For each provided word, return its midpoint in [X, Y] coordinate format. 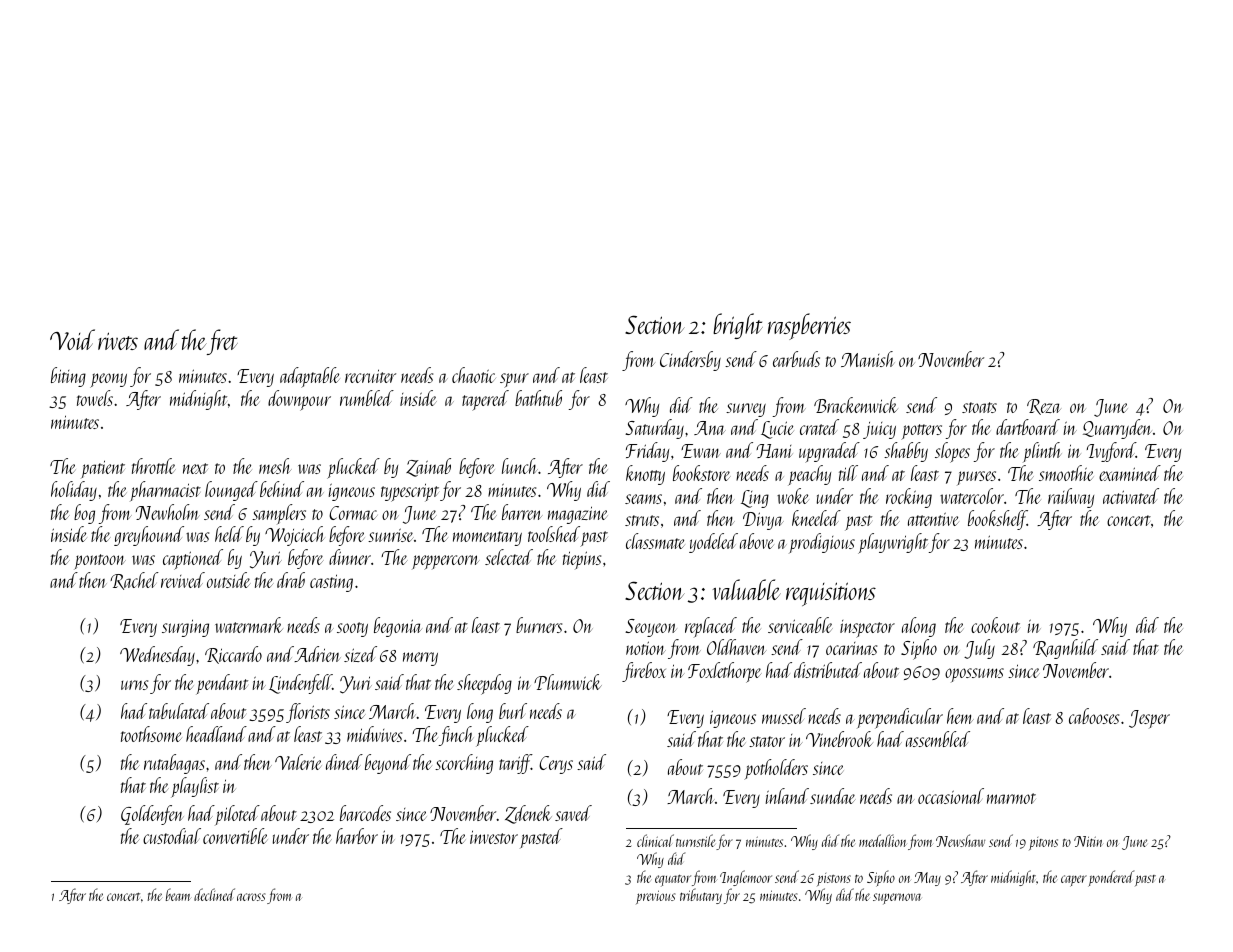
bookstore [702, 473]
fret [222, 342]
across [251, 897]
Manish [867, 359]
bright [738, 326]
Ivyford [1111, 452]
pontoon [100, 562]
